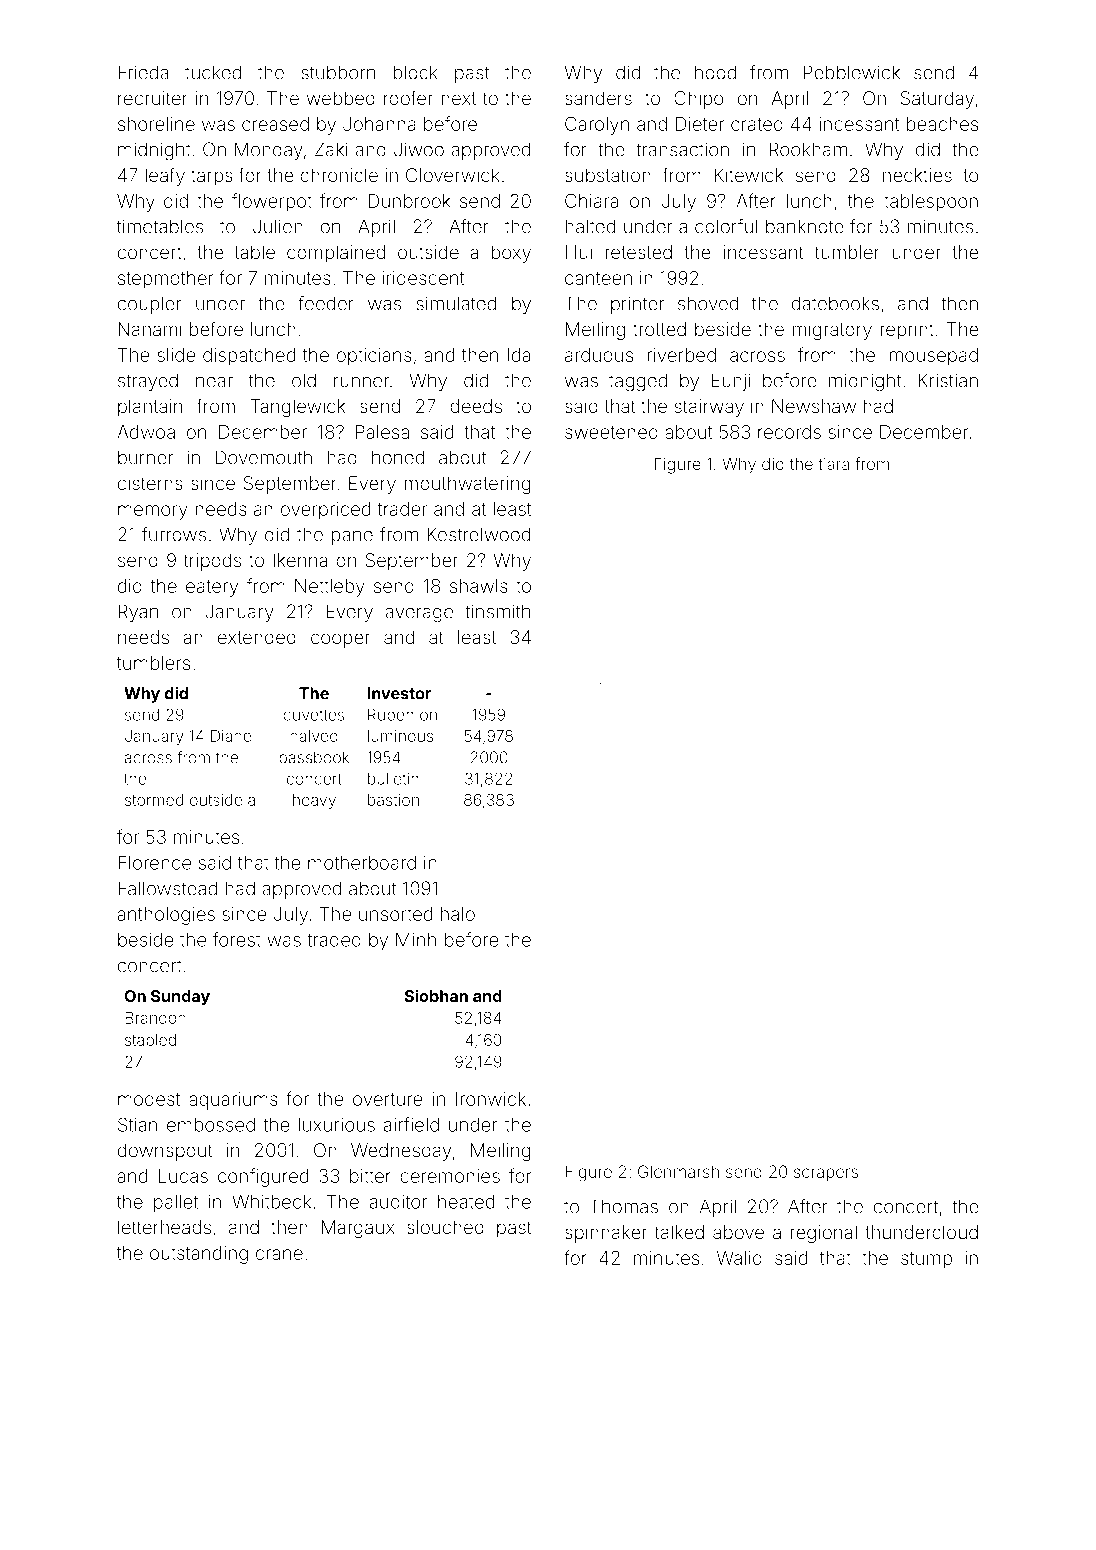 The height and width of the screenshot is (1550, 1096). I want to click on Walid, so click(739, 1258).
